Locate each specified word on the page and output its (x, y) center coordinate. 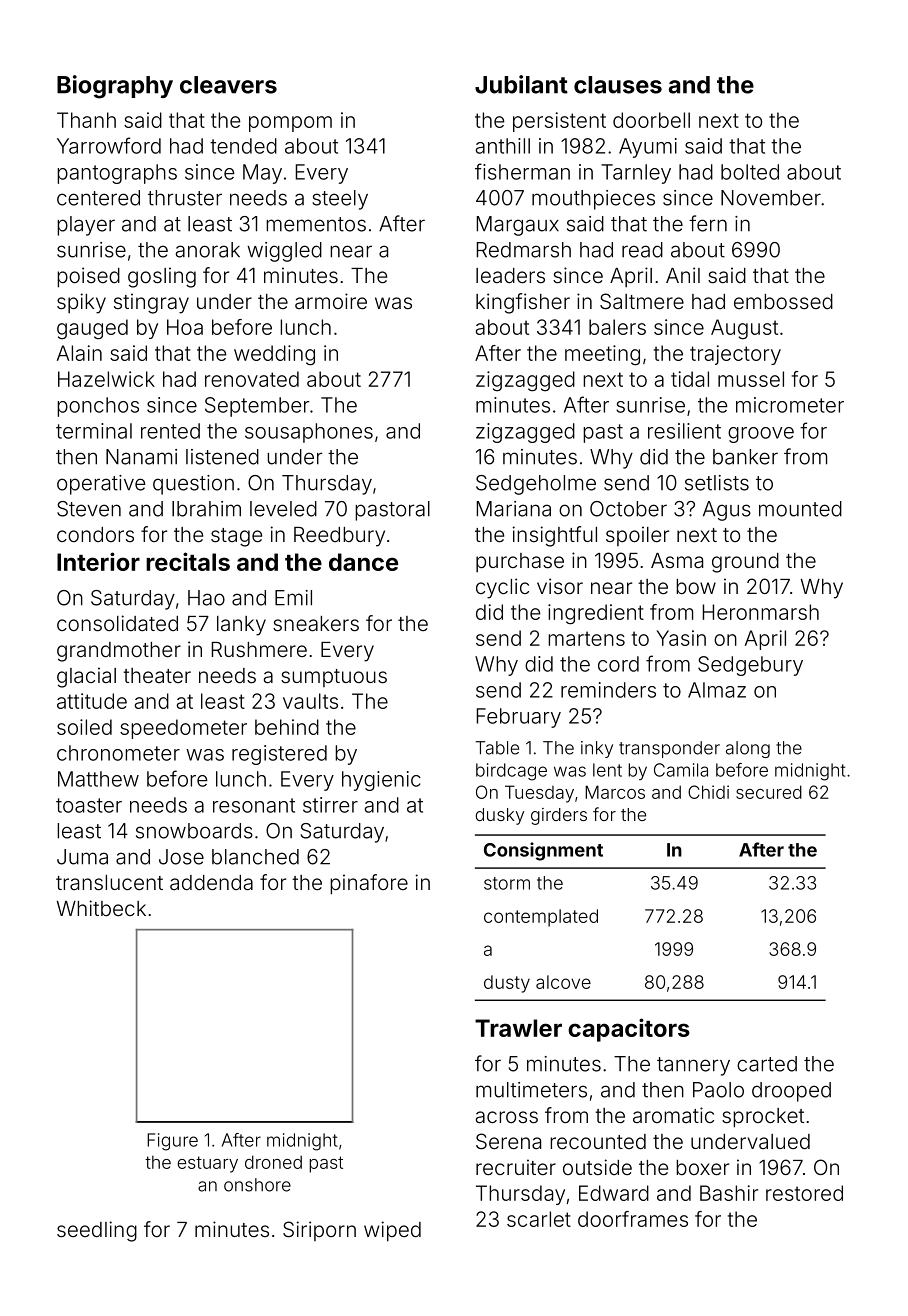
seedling (97, 1231)
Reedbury (339, 537)
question (193, 485)
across (507, 1117)
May (262, 174)
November (771, 198)
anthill (503, 146)
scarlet (539, 1219)
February (519, 718)
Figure (172, 1142)
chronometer (118, 753)
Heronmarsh (761, 612)
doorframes (633, 1219)
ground (745, 563)
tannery (693, 1066)
